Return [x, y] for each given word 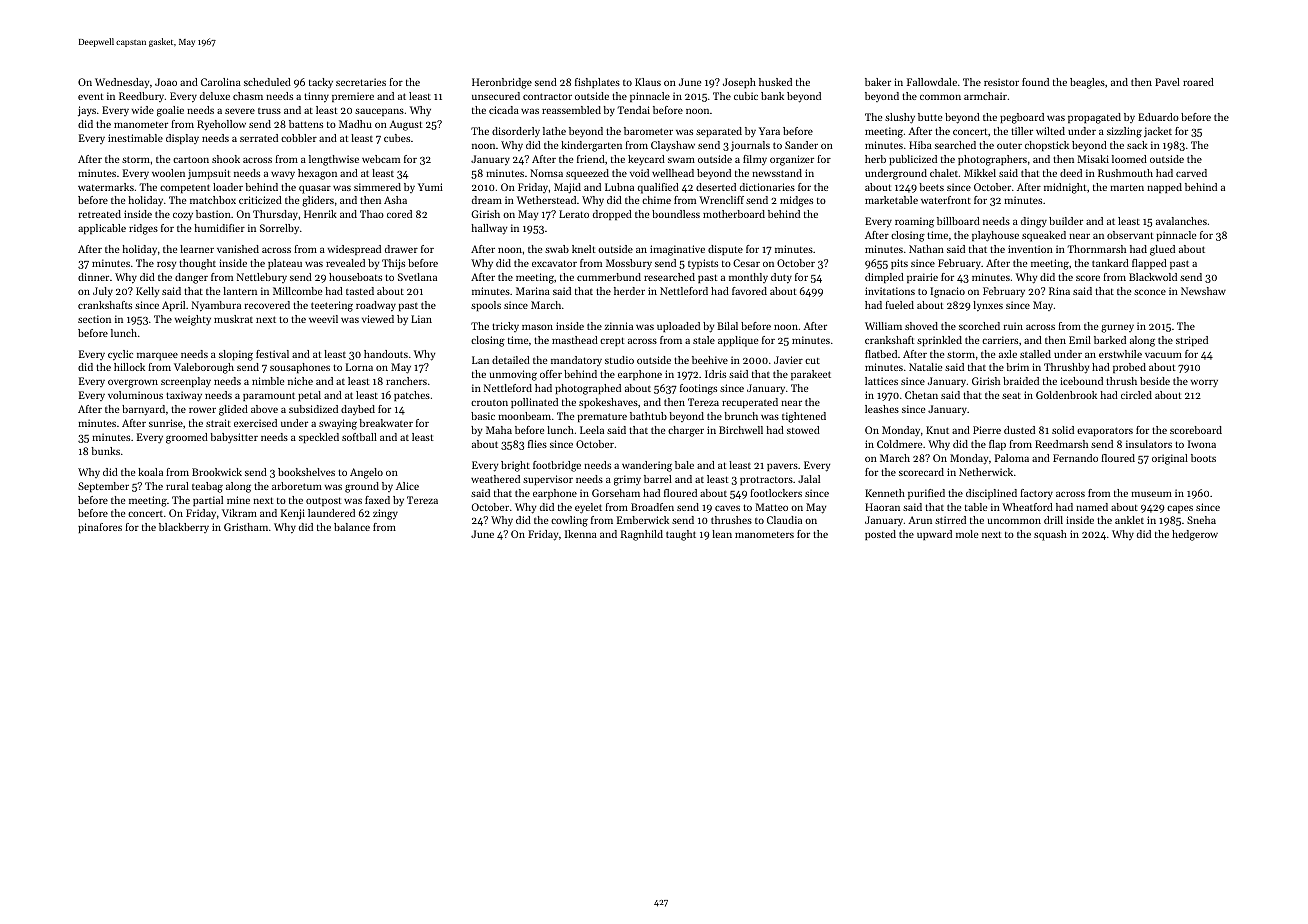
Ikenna [581, 534]
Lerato [574, 214]
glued [1162, 250]
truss [269, 110]
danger [191, 278]
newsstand [777, 173]
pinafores [100, 528]
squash [1050, 535]
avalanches [1181, 221]
